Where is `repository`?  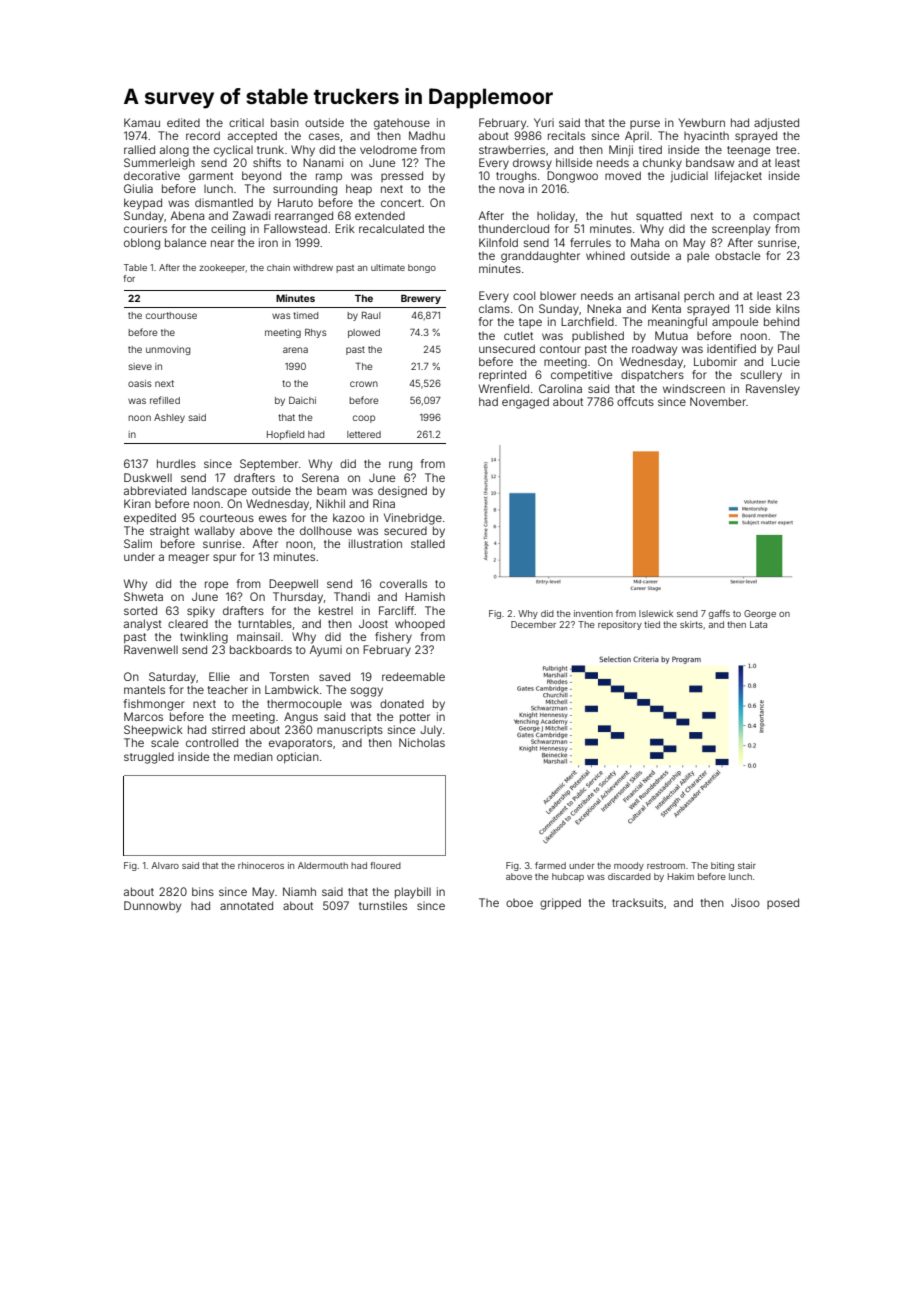 repository is located at coordinates (620, 625).
